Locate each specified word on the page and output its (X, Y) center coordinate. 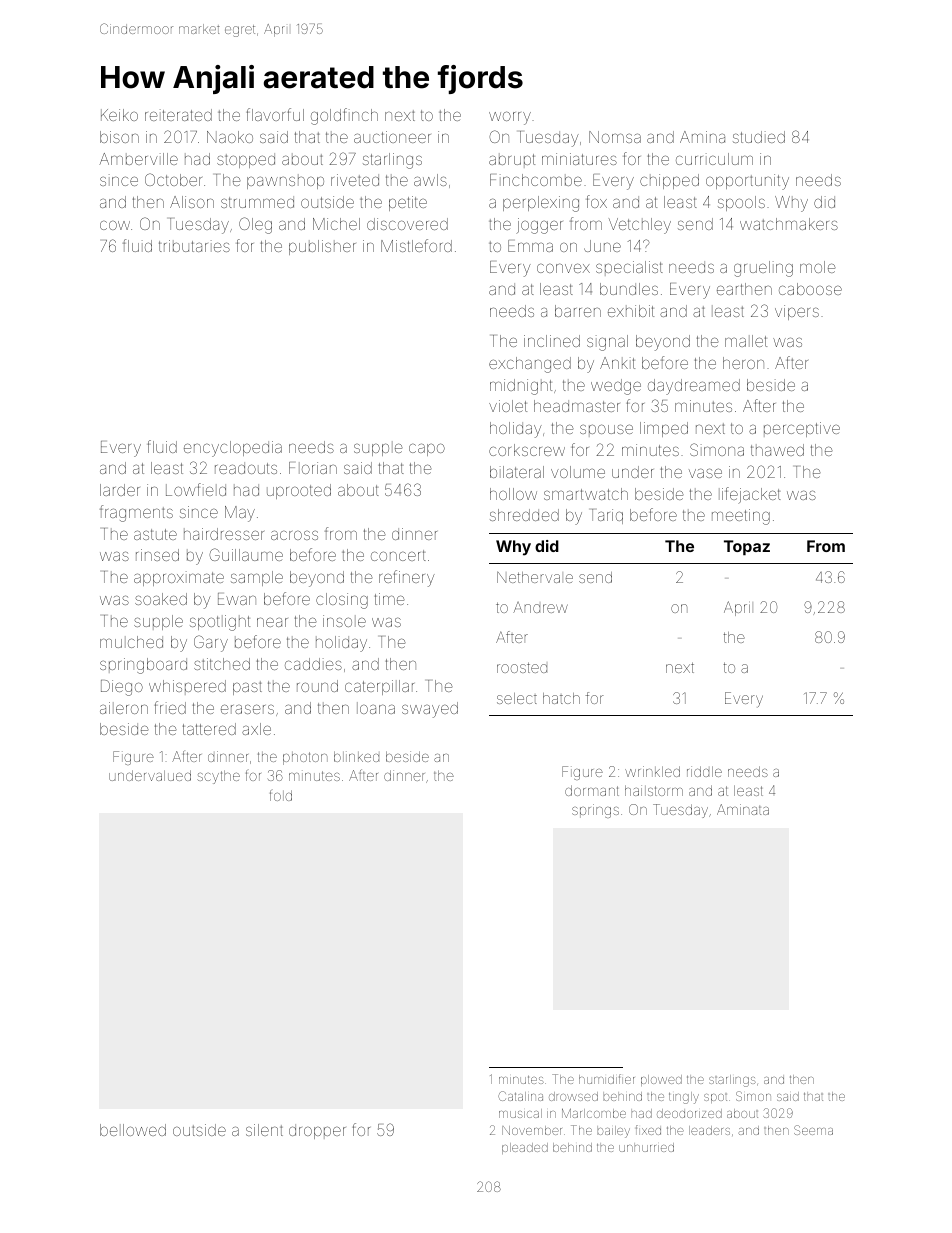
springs (595, 811)
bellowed (133, 1130)
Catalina (520, 1096)
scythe (218, 777)
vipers (797, 312)
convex (563, 268)
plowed (661, 1080)
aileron (124, 708)
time (390, 599)
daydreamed (694, 387)
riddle (704, 771)
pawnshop (285, 181)
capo (427, 449)
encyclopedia (233, 449)
